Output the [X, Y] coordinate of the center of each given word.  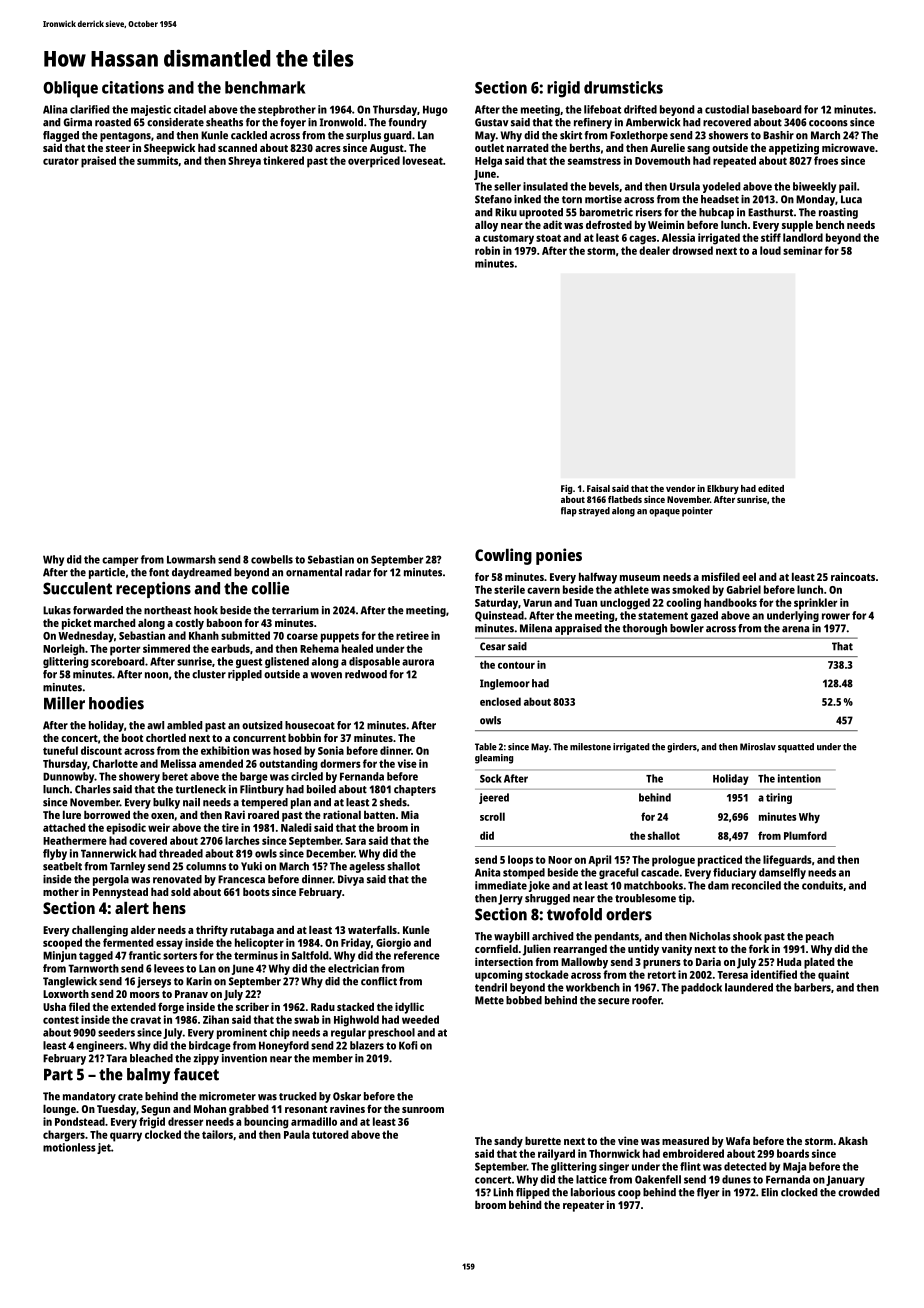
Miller [64, 703]
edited [771, 488]
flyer [708, 1193]
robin [487, 250]
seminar [802, 250]
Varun [537, 603]
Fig [566, 489]
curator [61, 161]
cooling [683, 604]
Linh [503, 1192]
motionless [69, 1147]
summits [157, 160]
